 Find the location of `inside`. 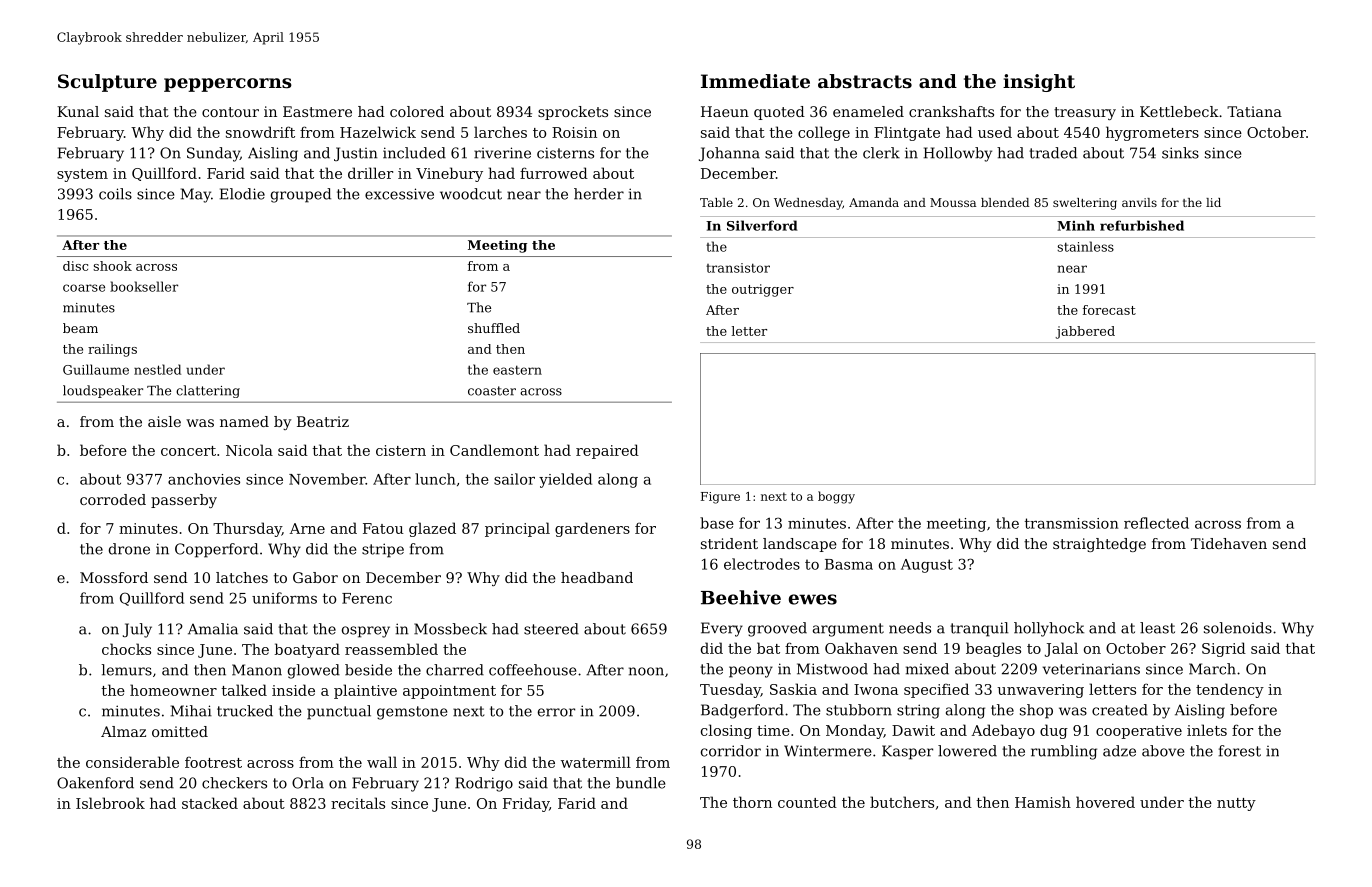

inside is located at coordinates (293, 690).
